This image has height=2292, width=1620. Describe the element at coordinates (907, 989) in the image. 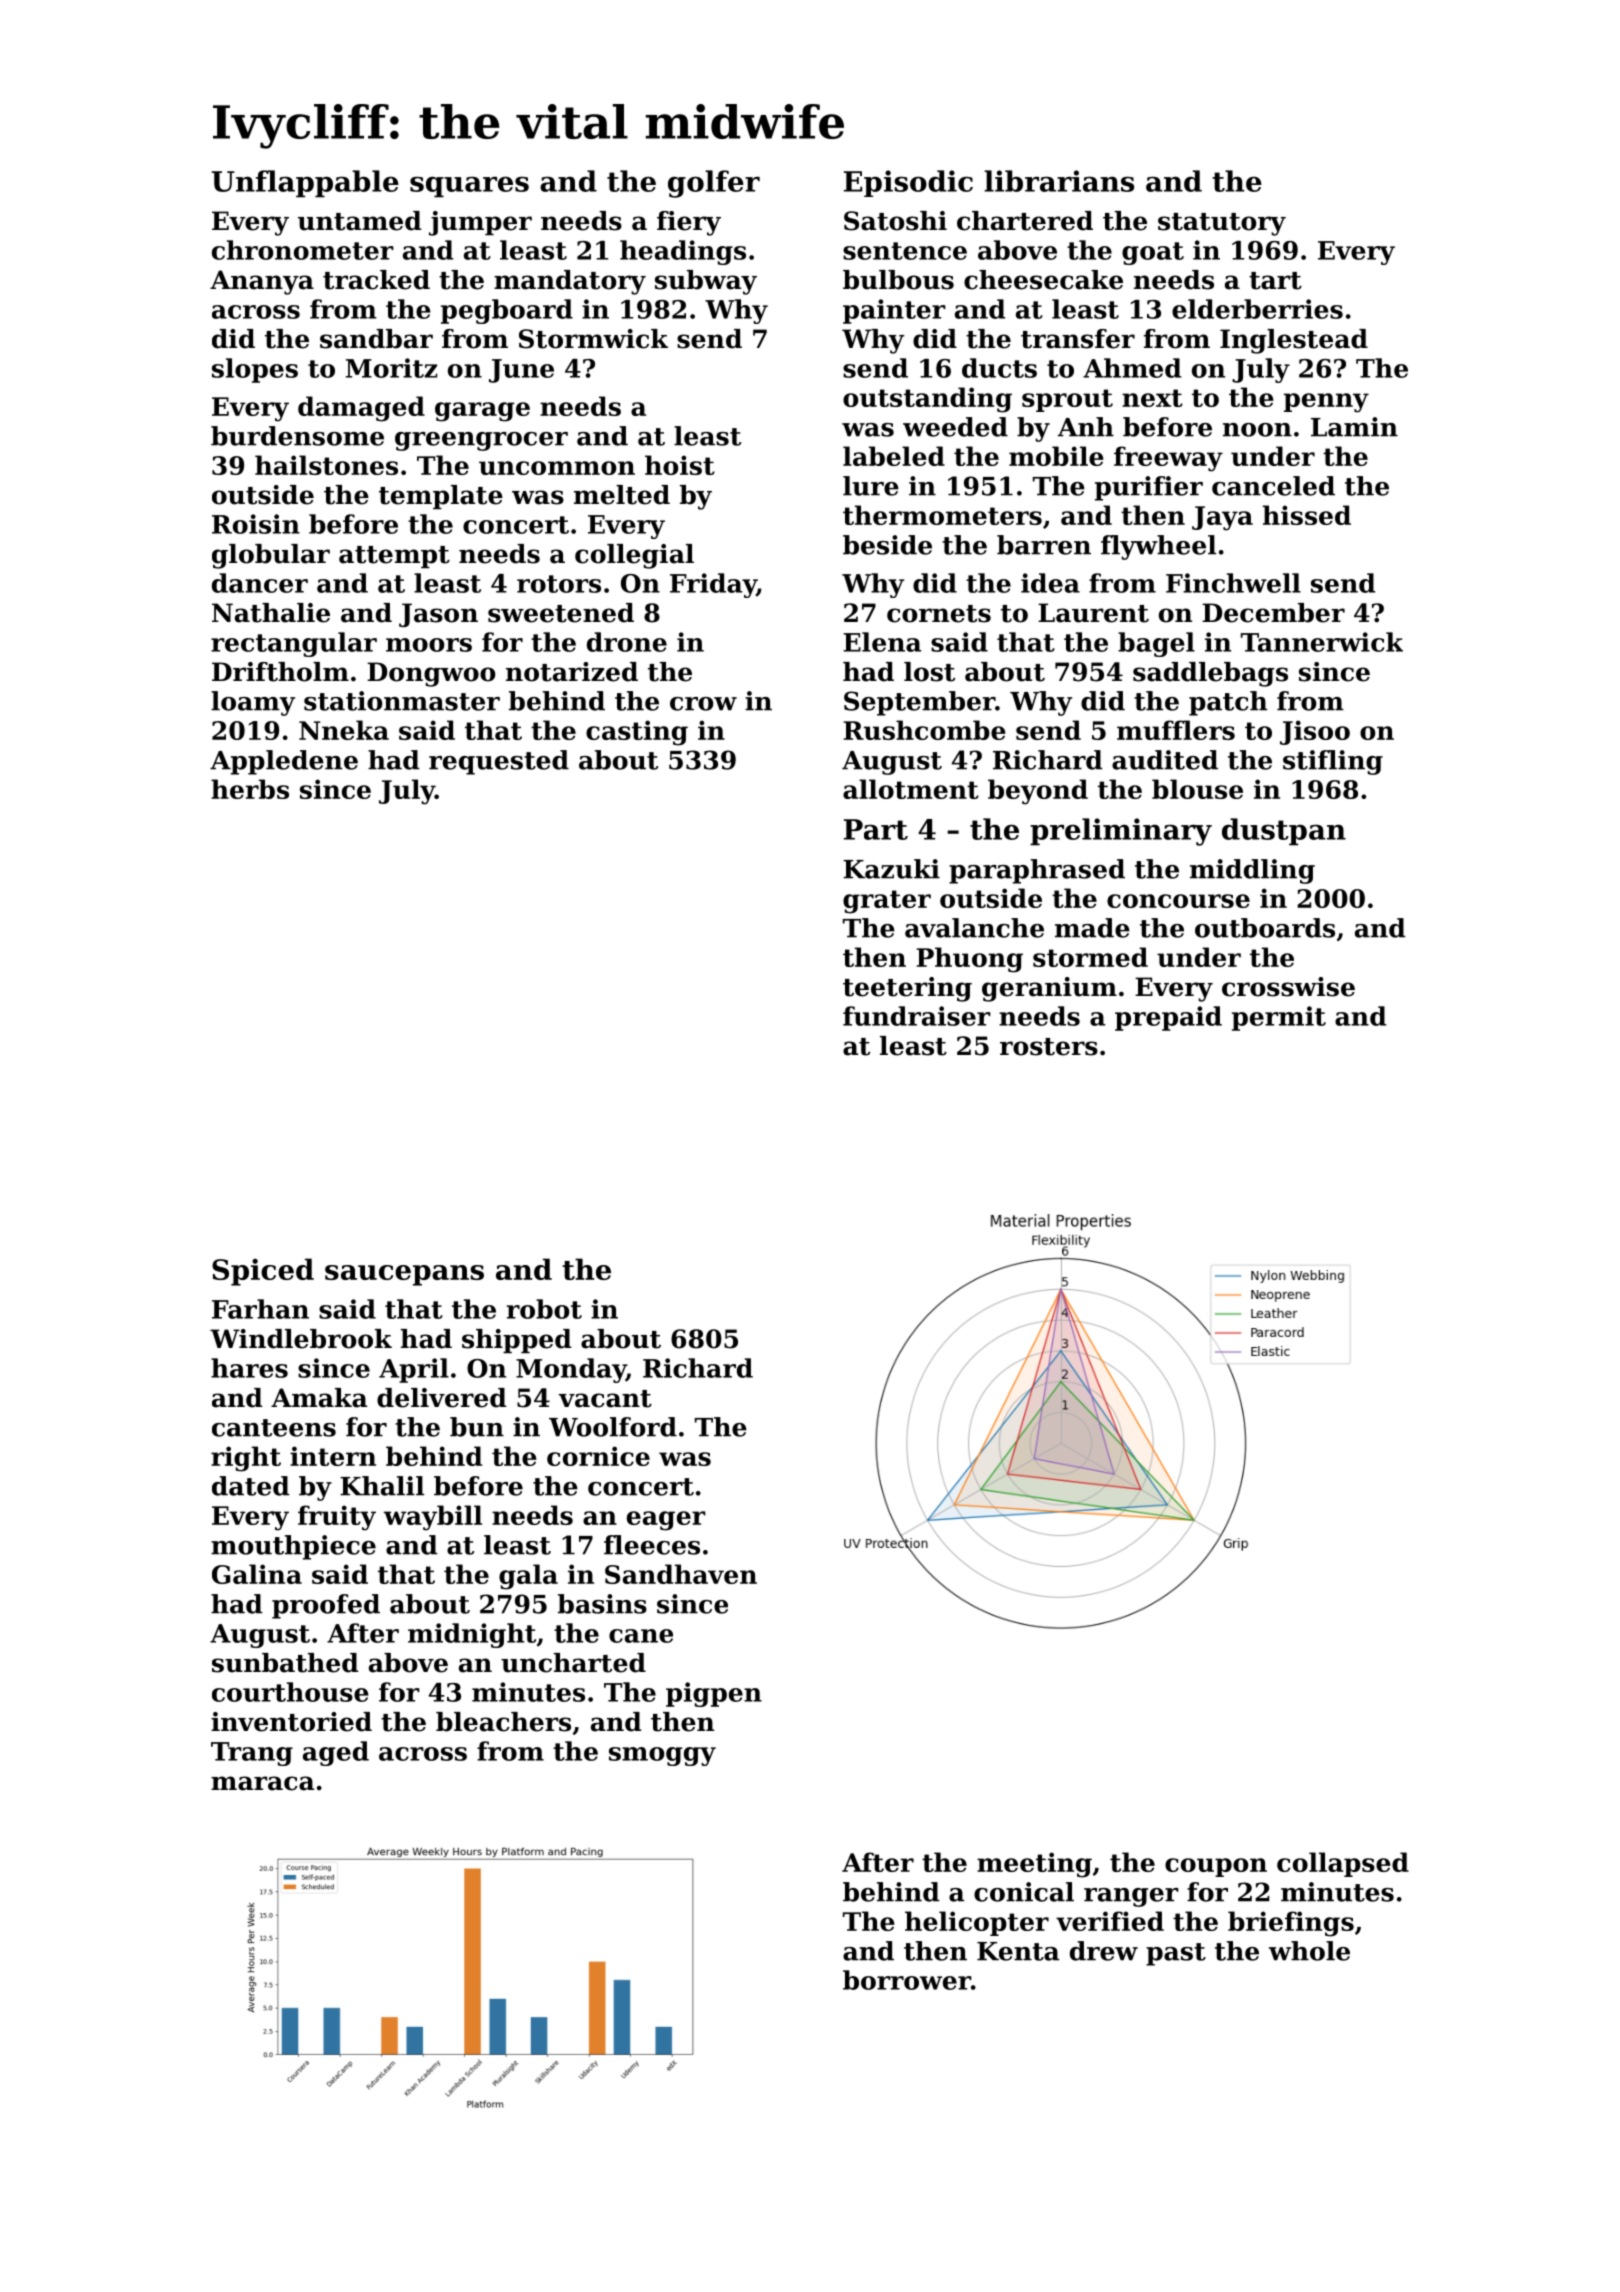

I see `teetering` at that location.
